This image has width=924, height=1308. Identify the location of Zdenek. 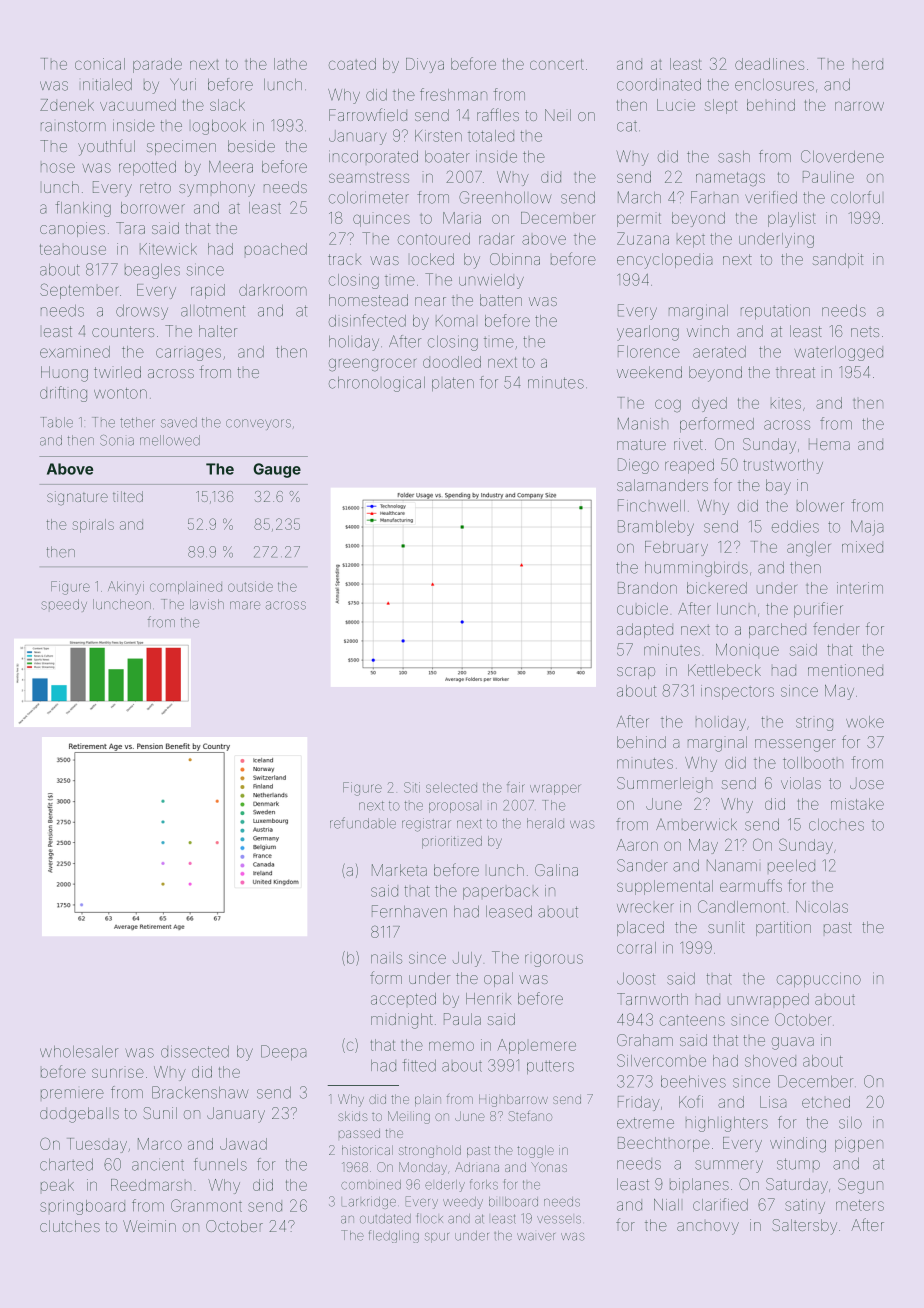
(67, 105).
